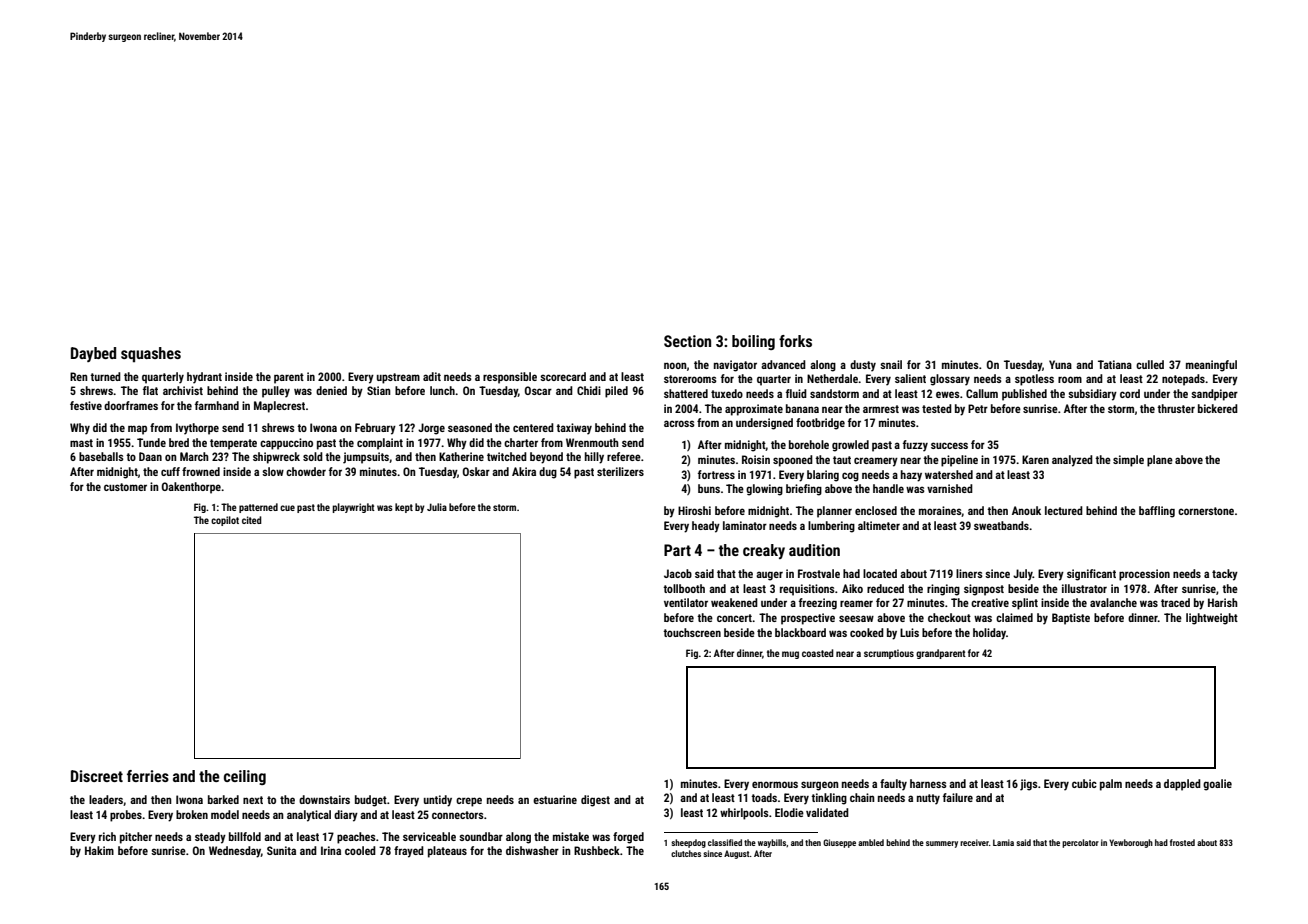 The image size is (1308, 924). What do you see at coordinates (151, 354) in the image?
I see `squashes` at bounding box center [151, 354].
